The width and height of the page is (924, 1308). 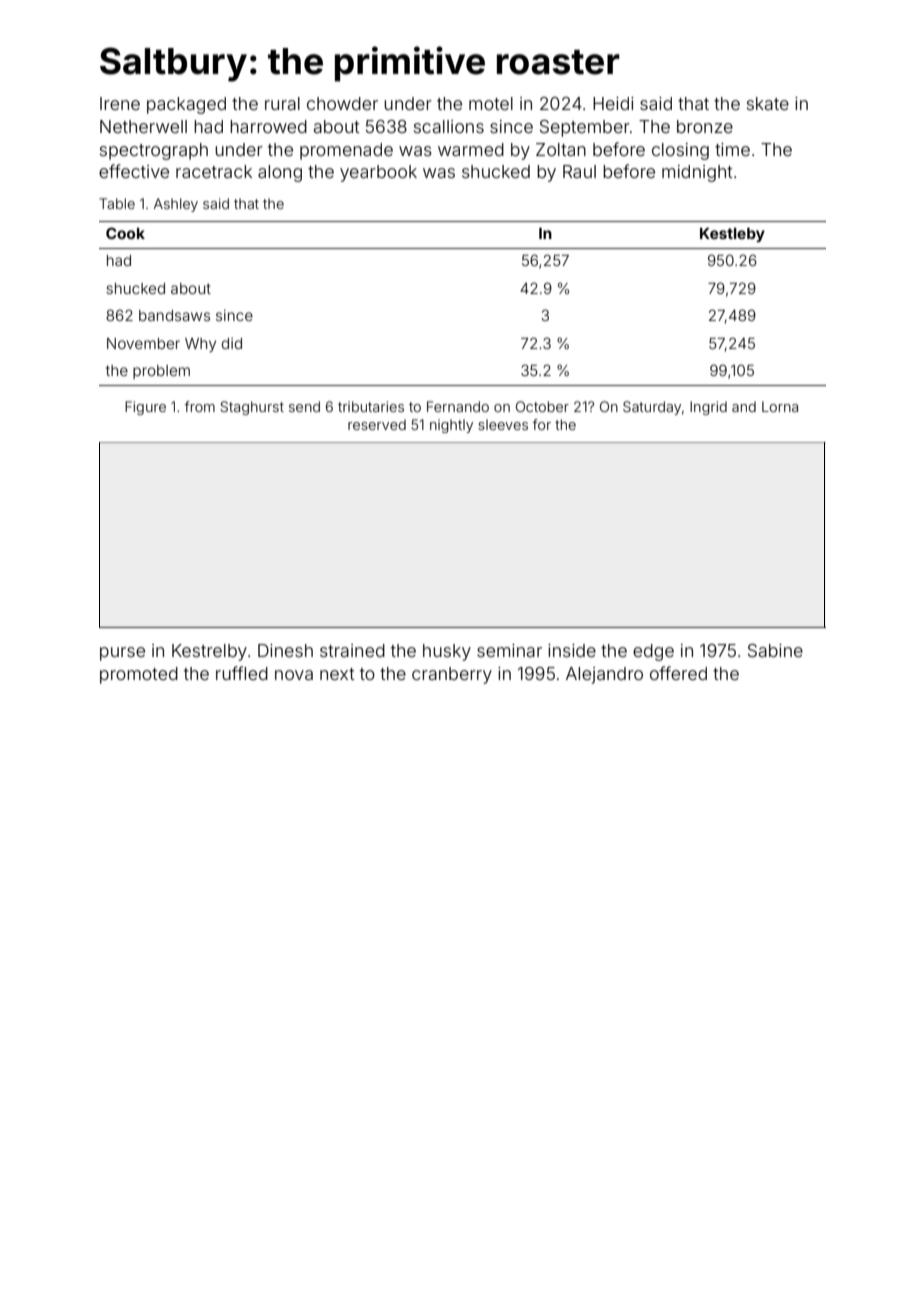 I want to click on nightly, so click(x=451, y=426).
